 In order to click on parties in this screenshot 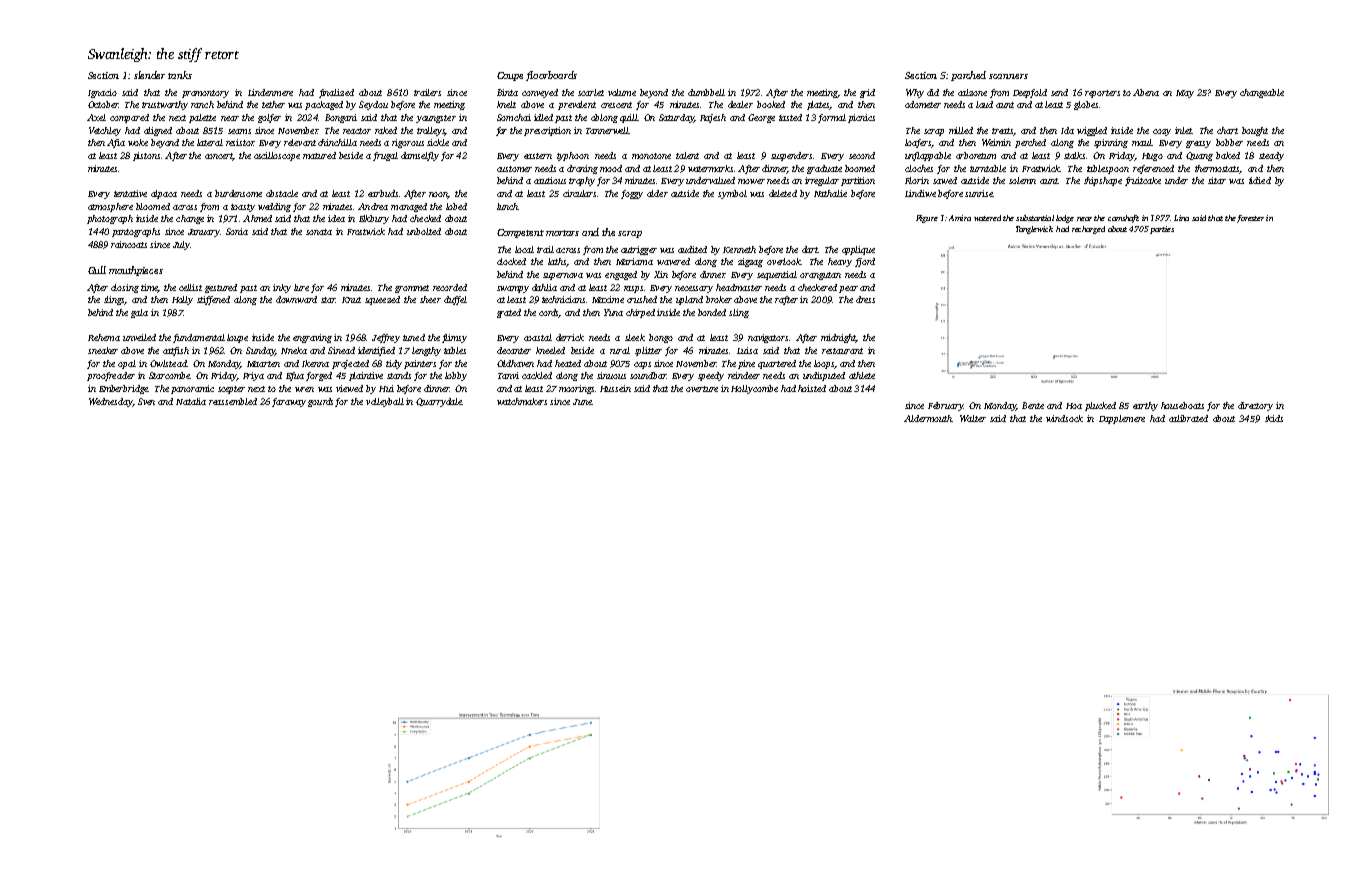, I will do `click(1162, 230)`.
